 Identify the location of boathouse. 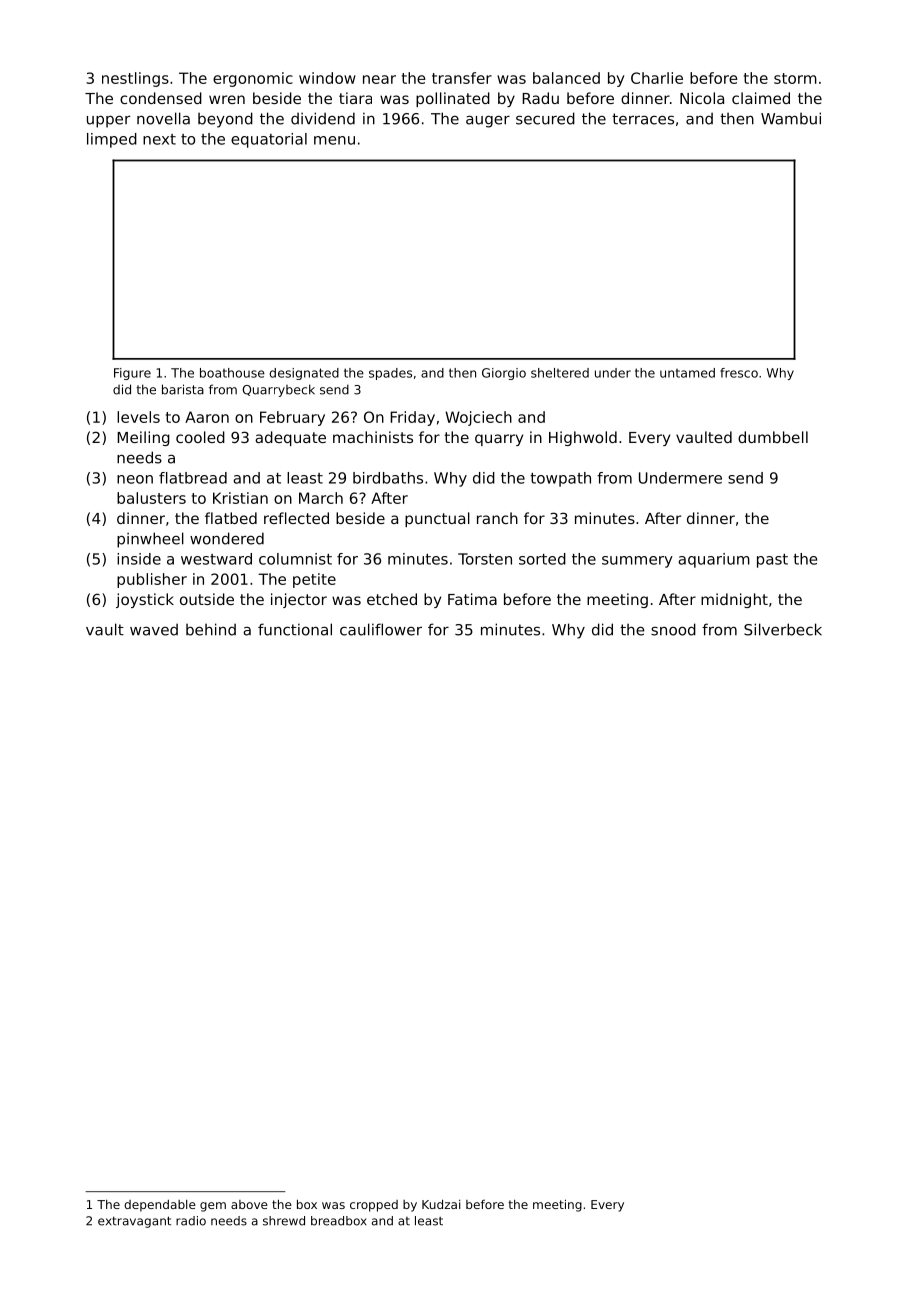
(232, 373).
